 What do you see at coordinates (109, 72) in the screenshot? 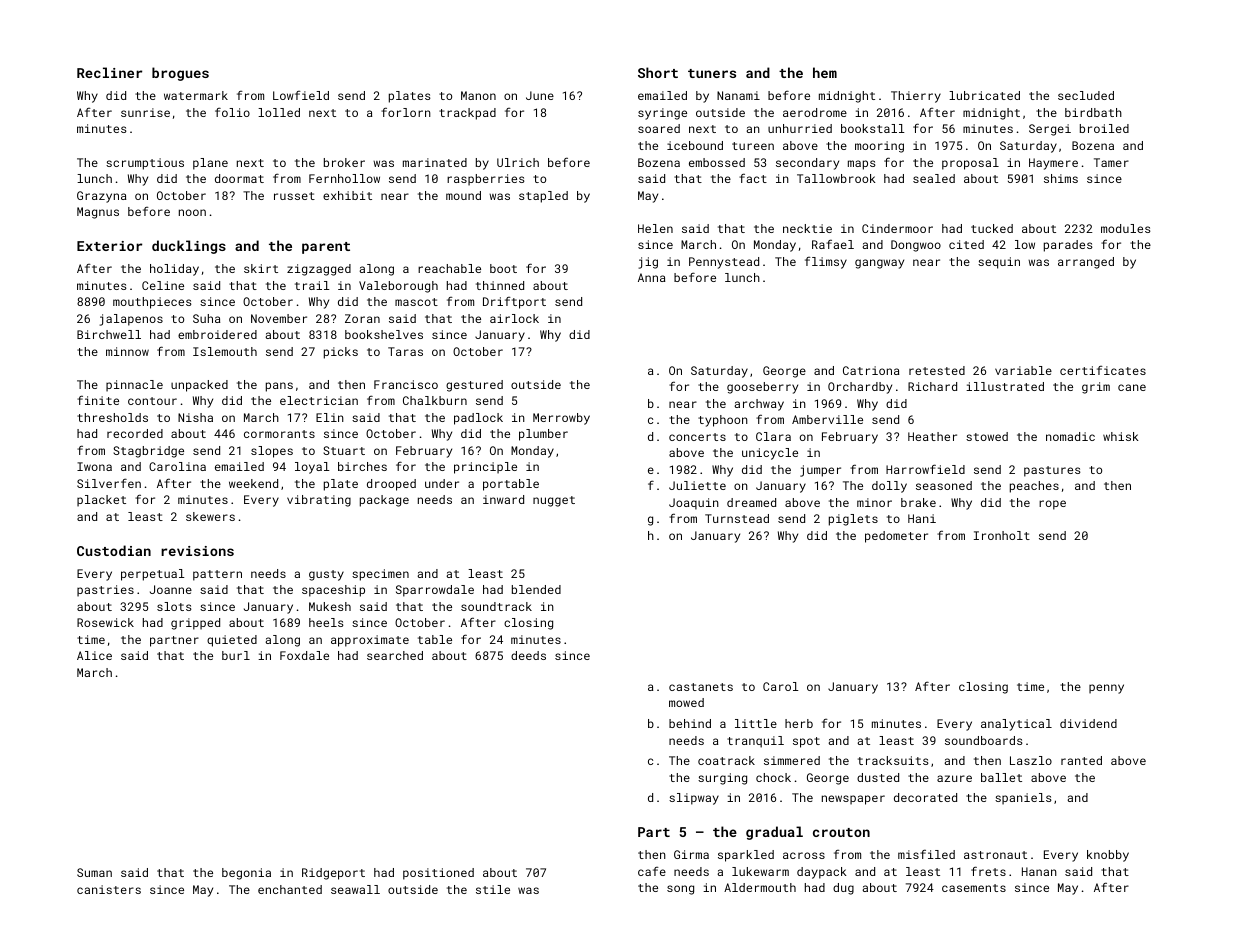
I see `Recliner` at bounding box center [109, 72].
